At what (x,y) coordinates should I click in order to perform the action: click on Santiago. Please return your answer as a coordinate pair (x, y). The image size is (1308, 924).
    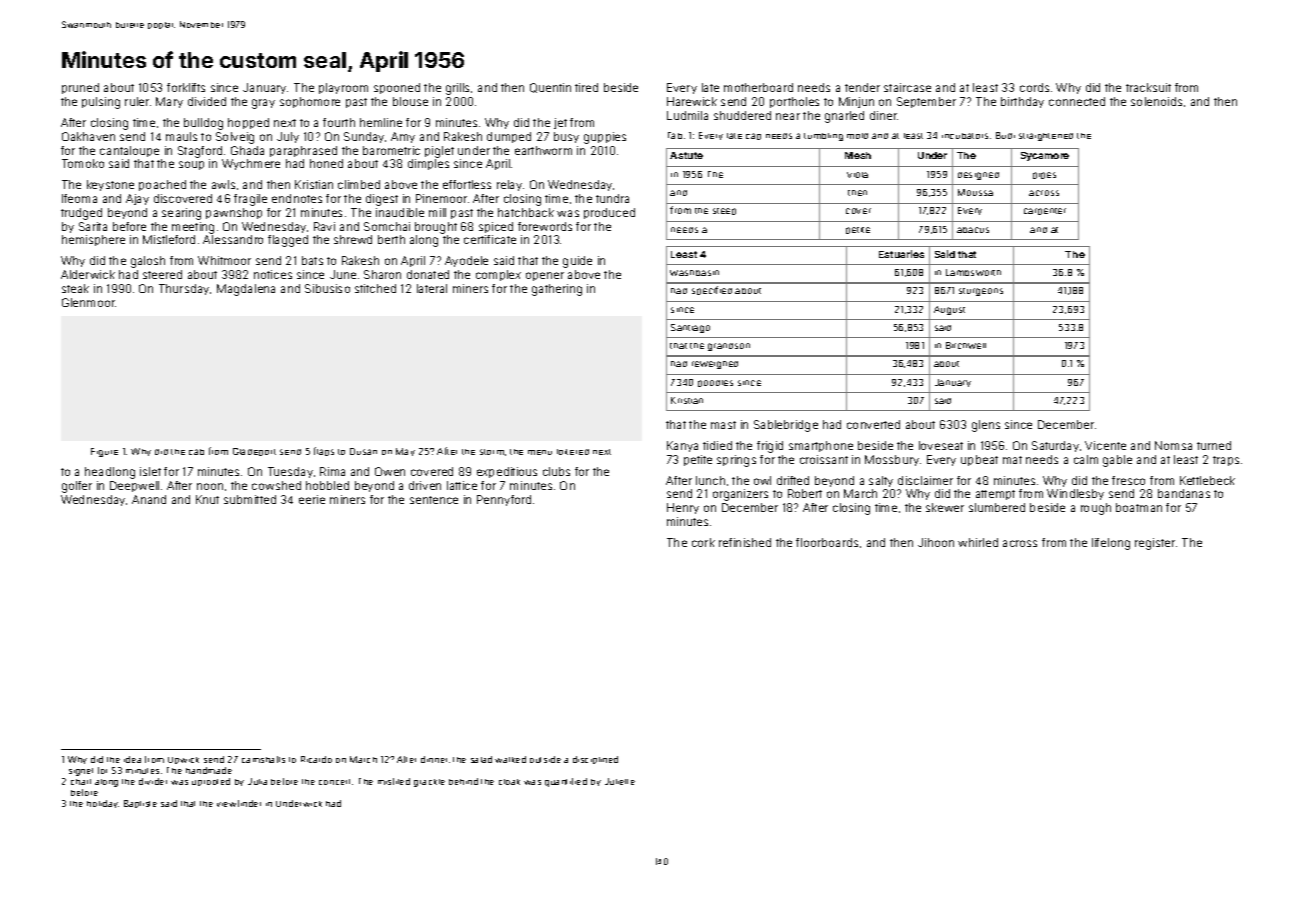
    Looking at the image, I should click on (690, 328).
